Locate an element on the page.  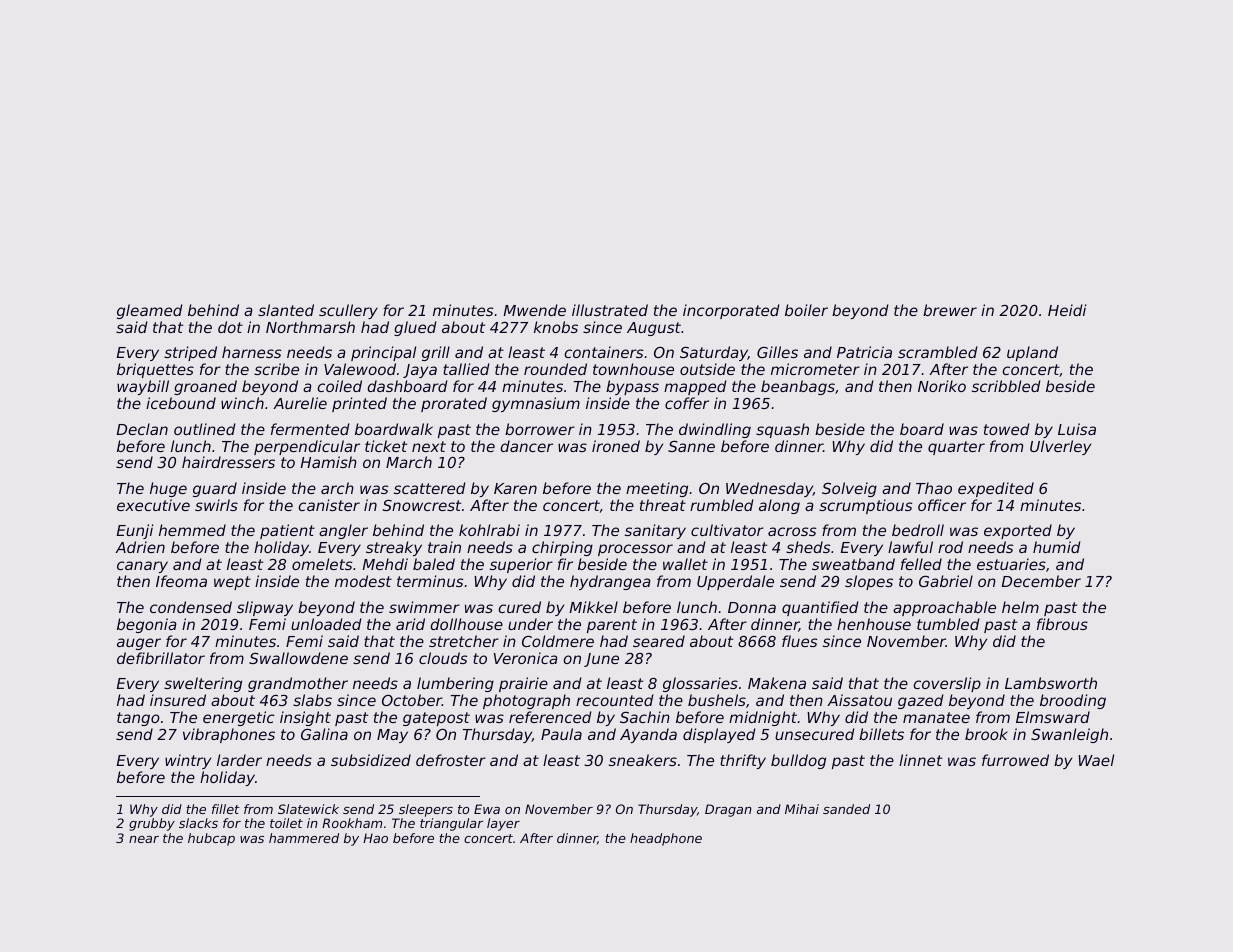
angler is located at coordinates (343, 531).
